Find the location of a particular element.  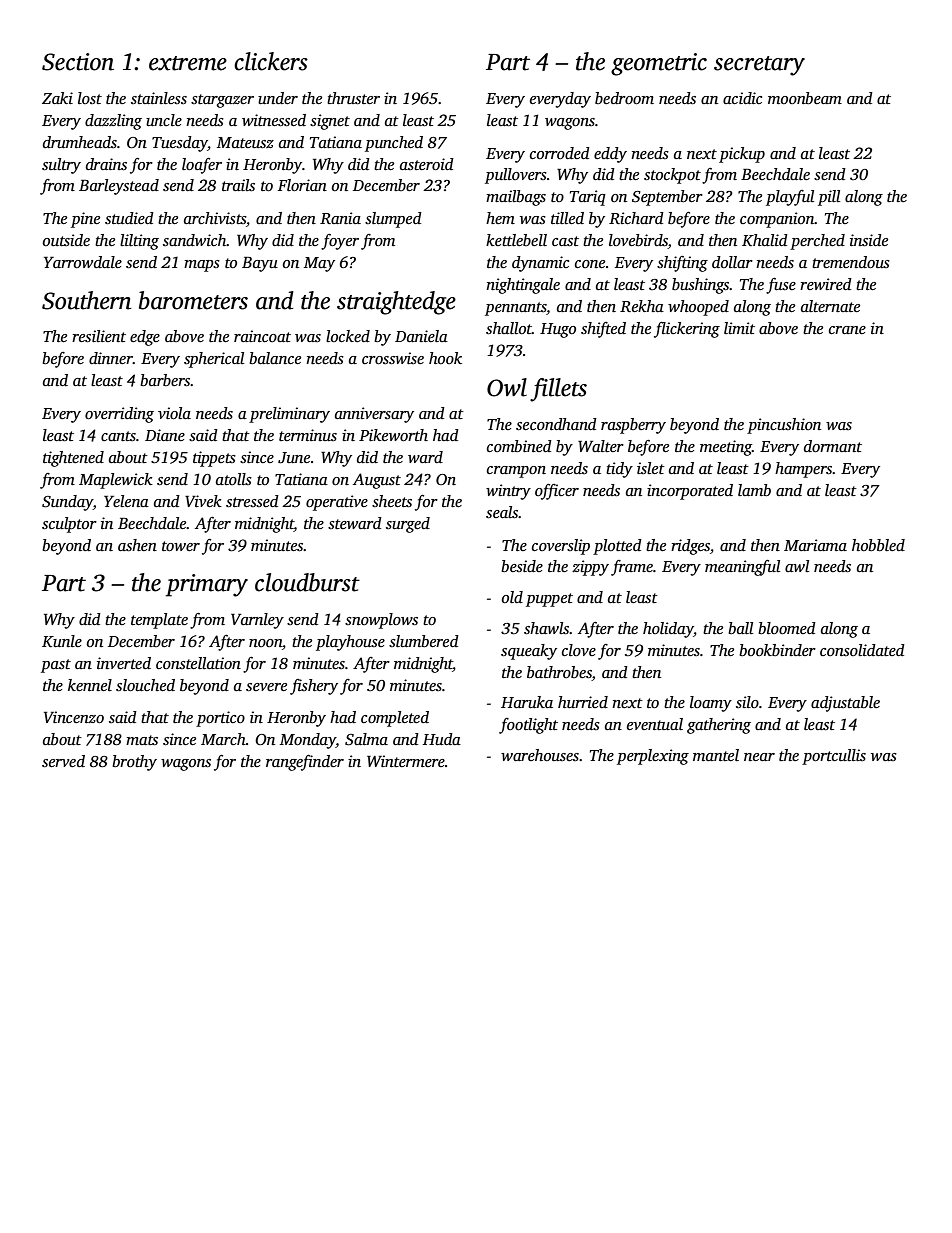

pill is located at coordinates (829, 198).
